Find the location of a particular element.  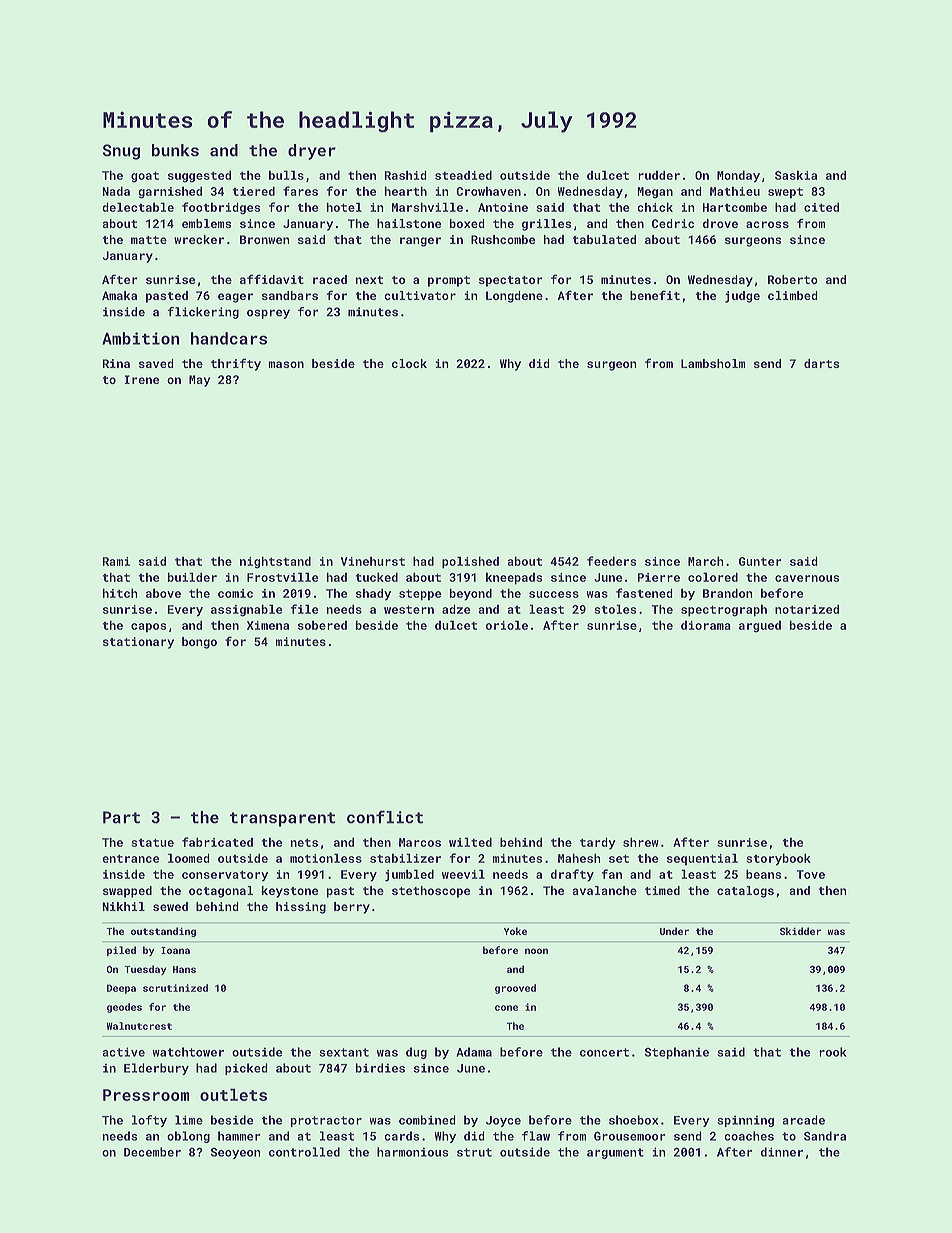

benefit is located at coordinates (655, 295).
